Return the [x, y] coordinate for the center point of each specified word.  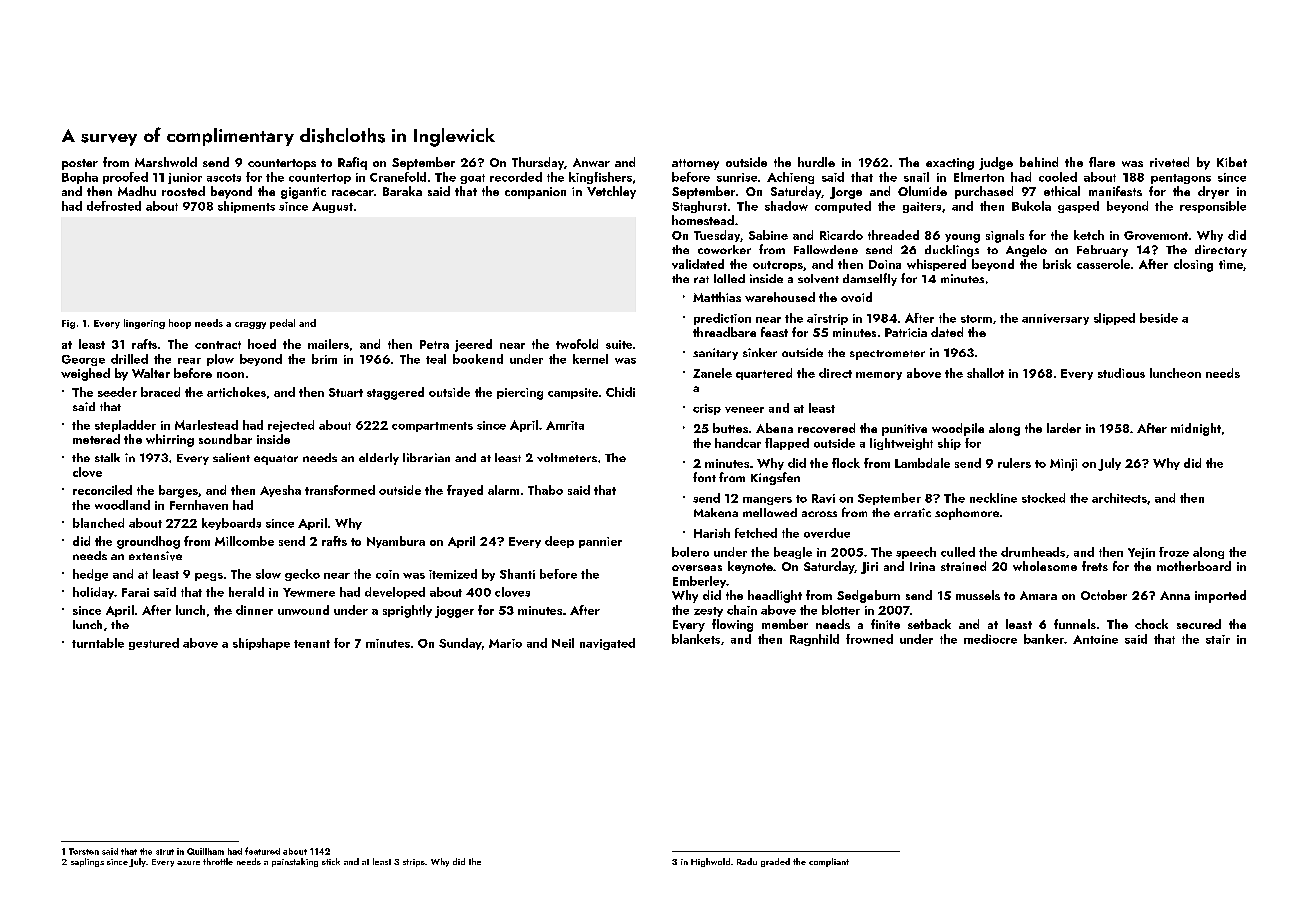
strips [414, 863]
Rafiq [352, 163]
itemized [453, 574]
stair [1218, 639]
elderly [379, 459]
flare [1102, 162]
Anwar [591, 162]
